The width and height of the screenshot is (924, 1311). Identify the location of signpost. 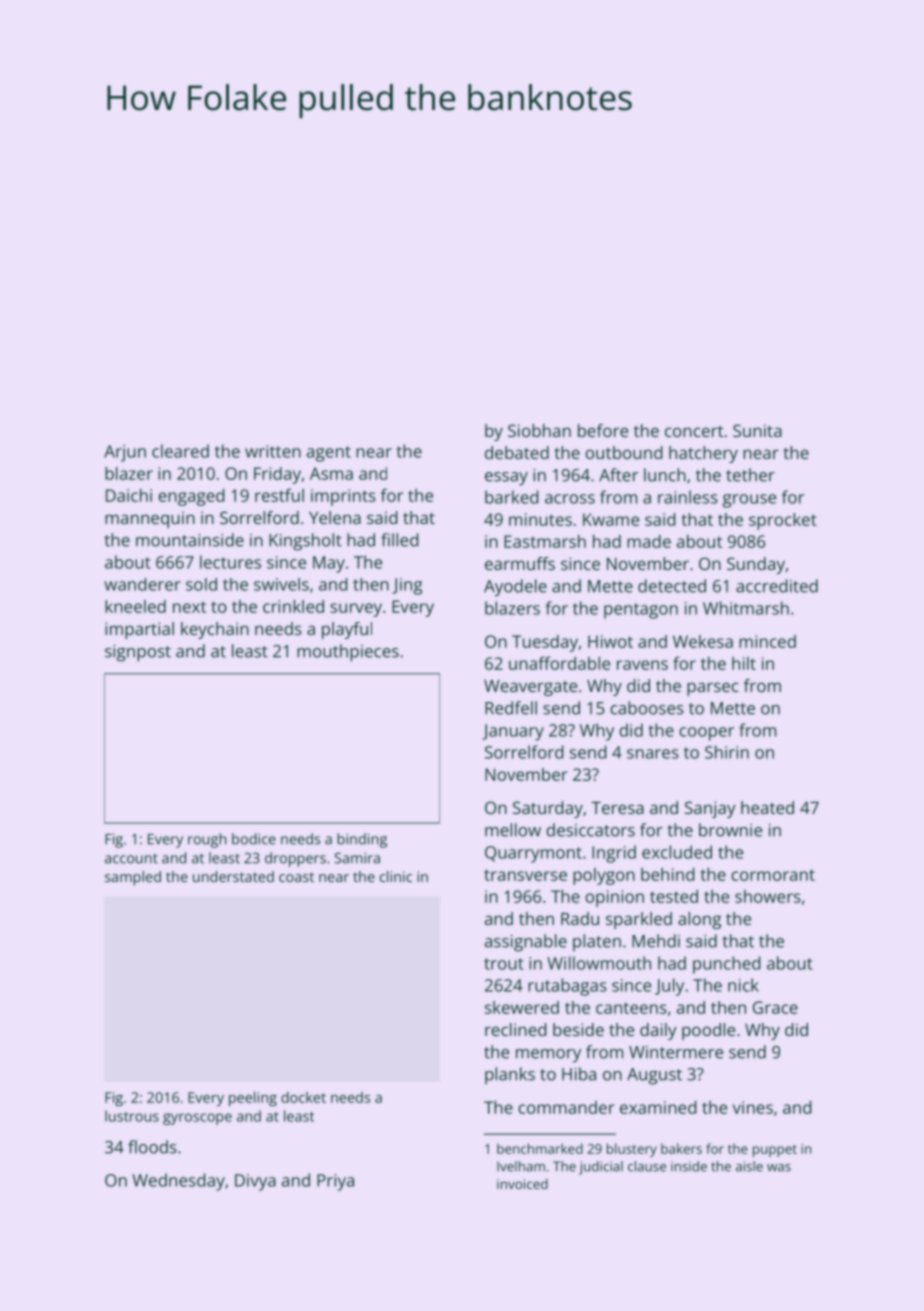
(138, 653).
